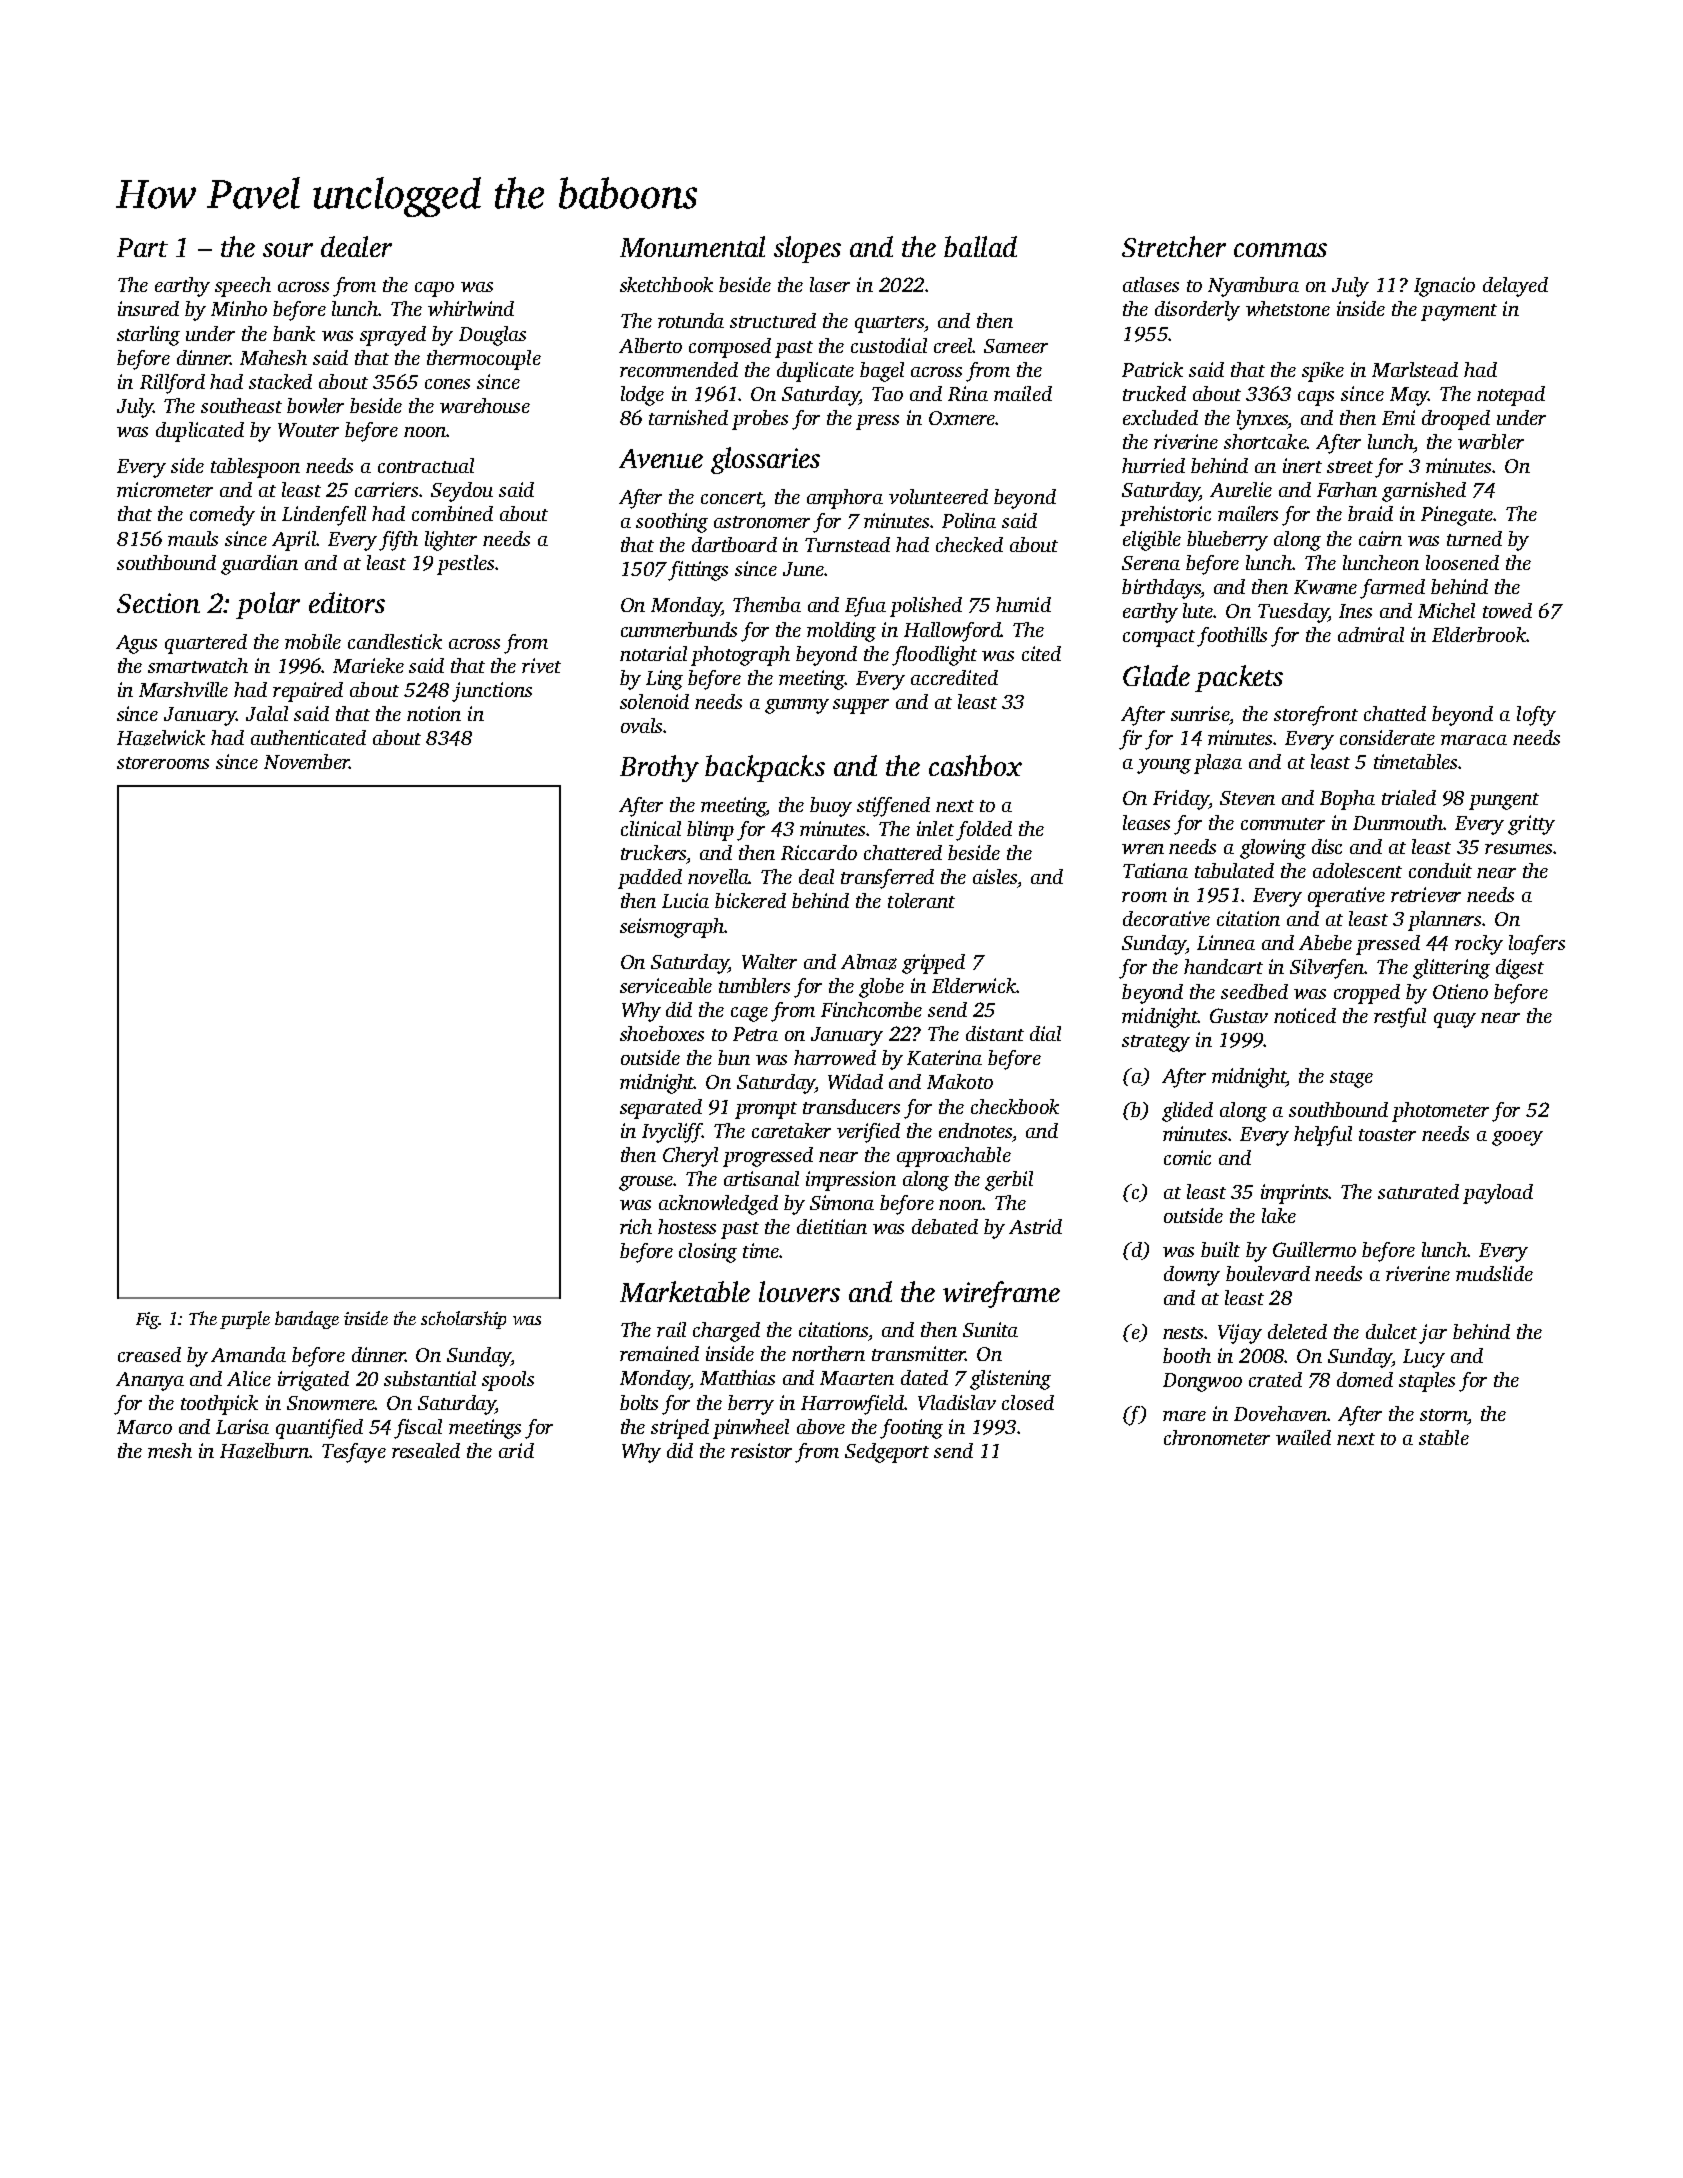 The image size is (1683, 2178). Describe the element at coordinates (887, 1453) in the image. I see `Sedgeport` at that location.
